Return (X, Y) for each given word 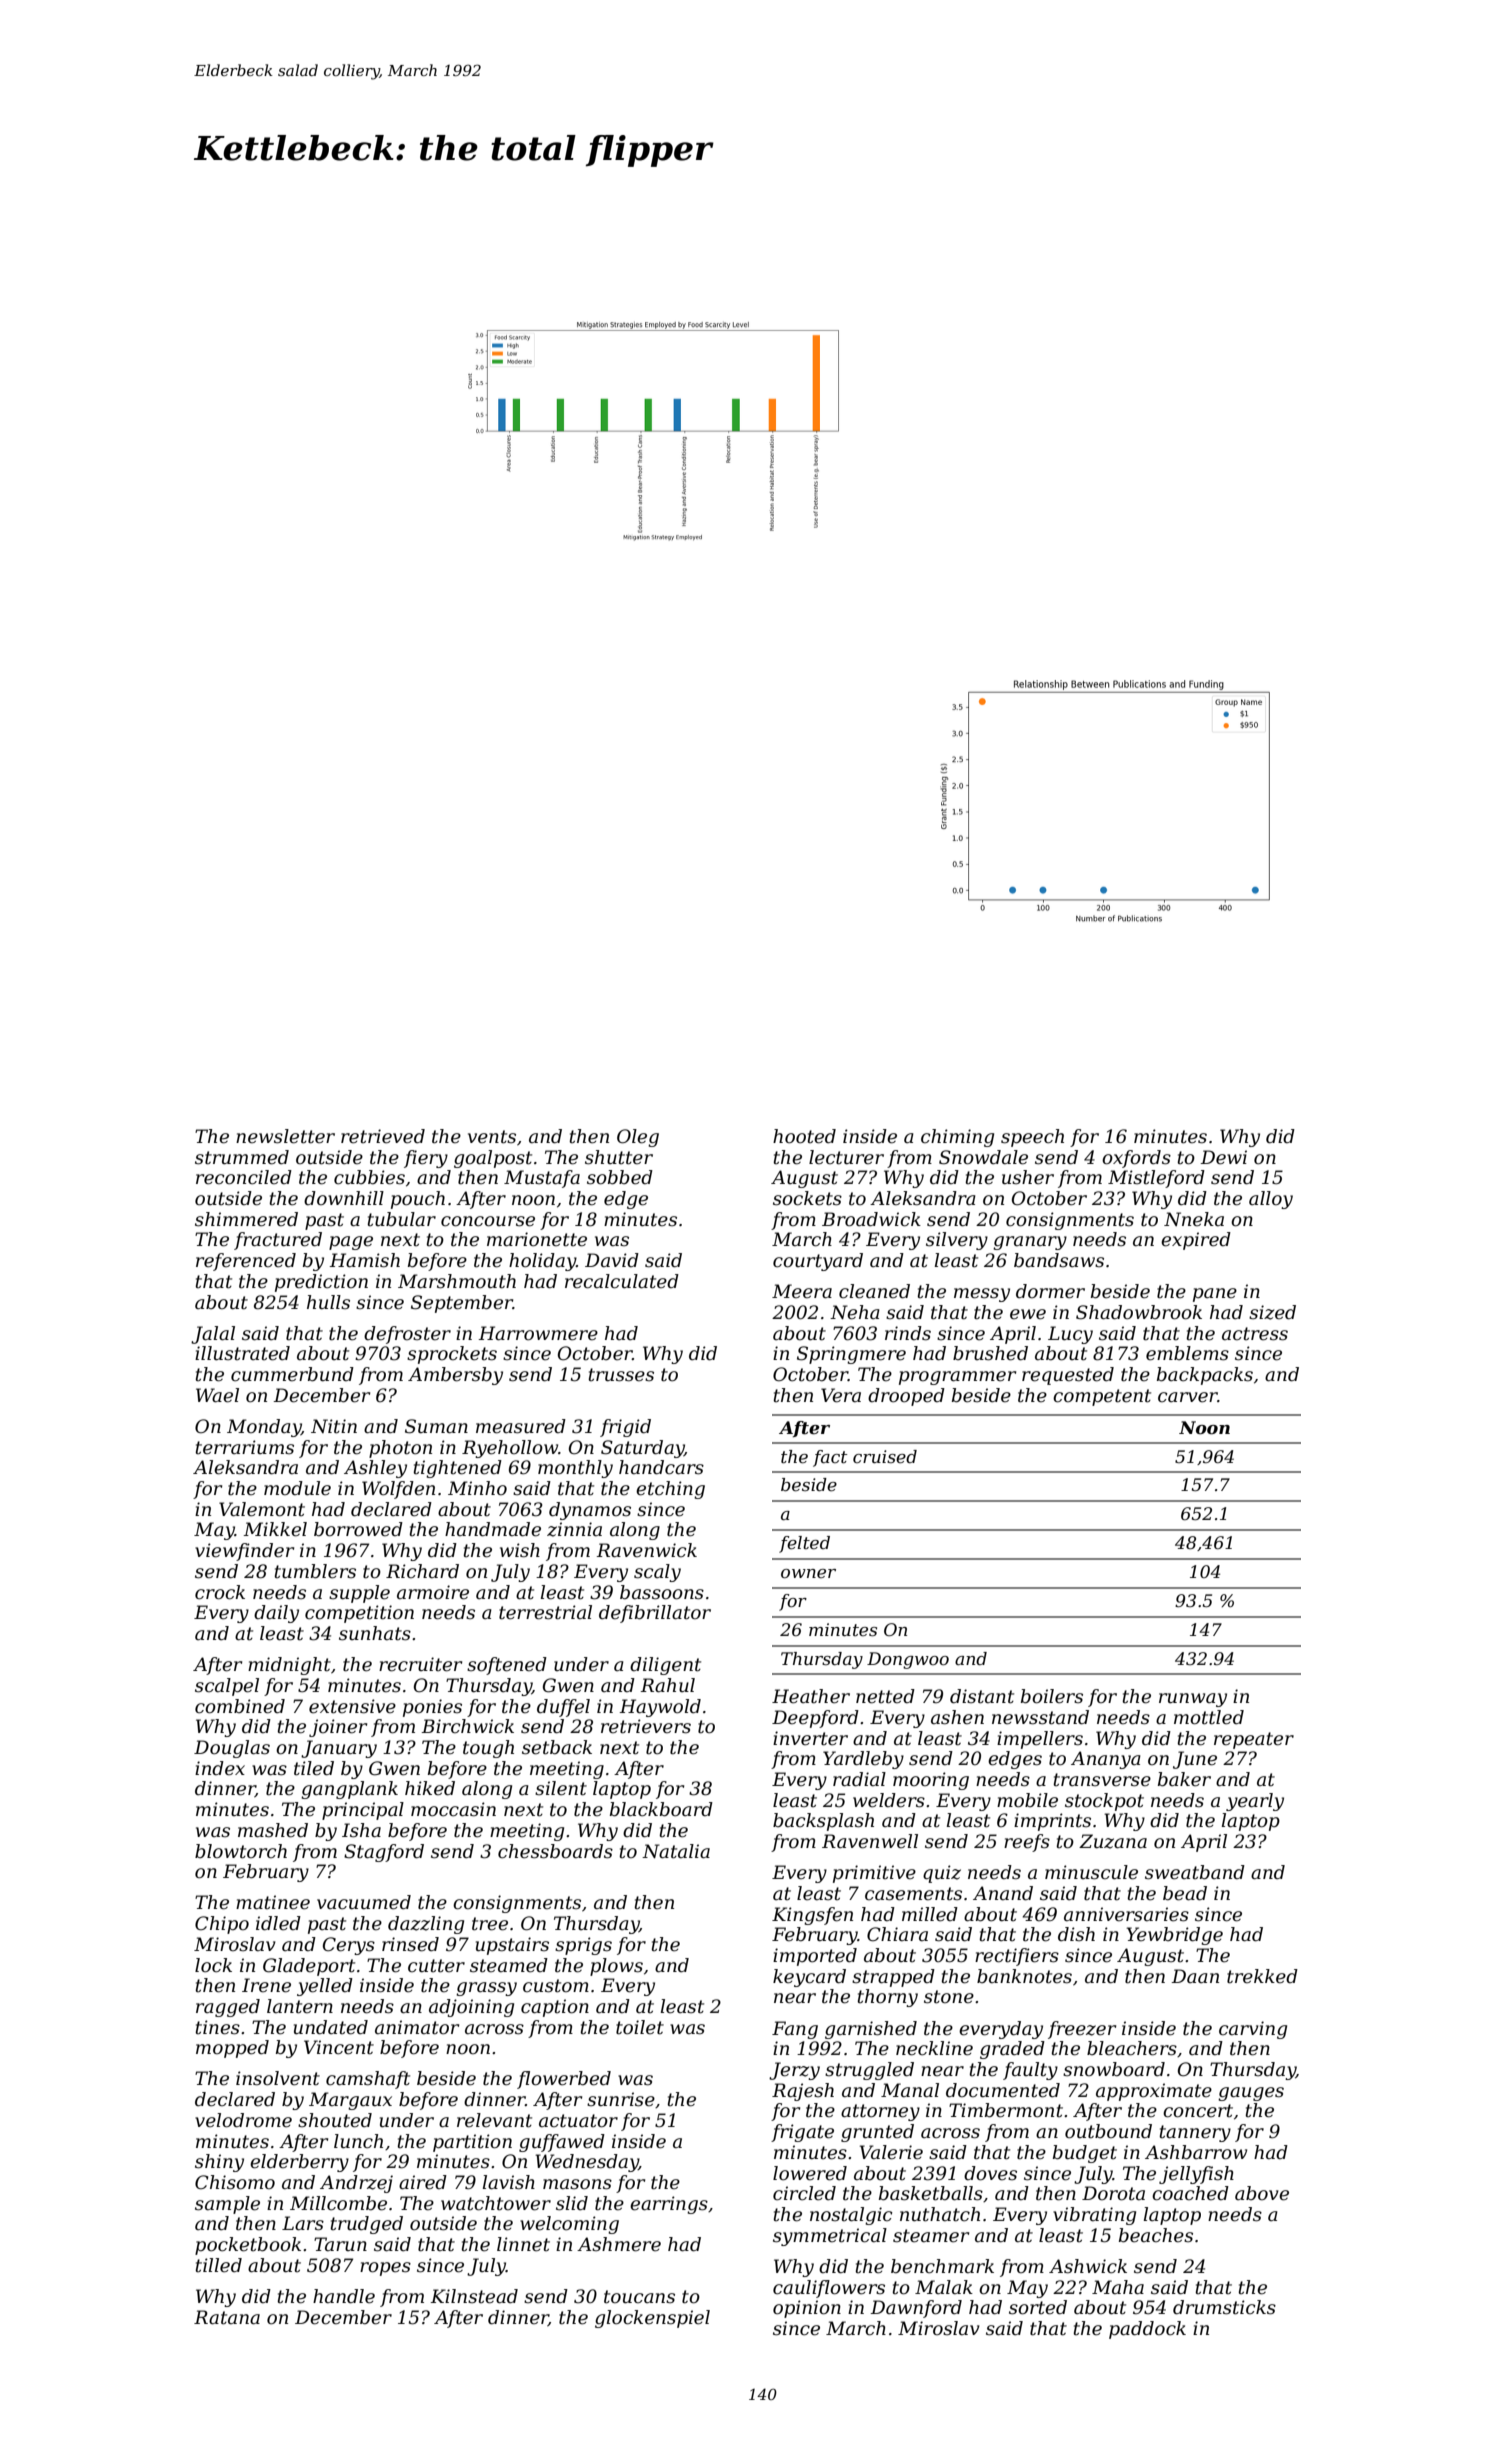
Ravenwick (646, 1550)
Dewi (1223, 1157)
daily (276, 1614)
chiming (957, 1138)
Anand (1003, 1893)
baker (1184, 1779)
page (351, 1243)
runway (1193, 1700)
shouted (335, 2120)
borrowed (358, 1529)
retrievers (646, 1726)
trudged (366, 2225)
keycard (809, 1978)
